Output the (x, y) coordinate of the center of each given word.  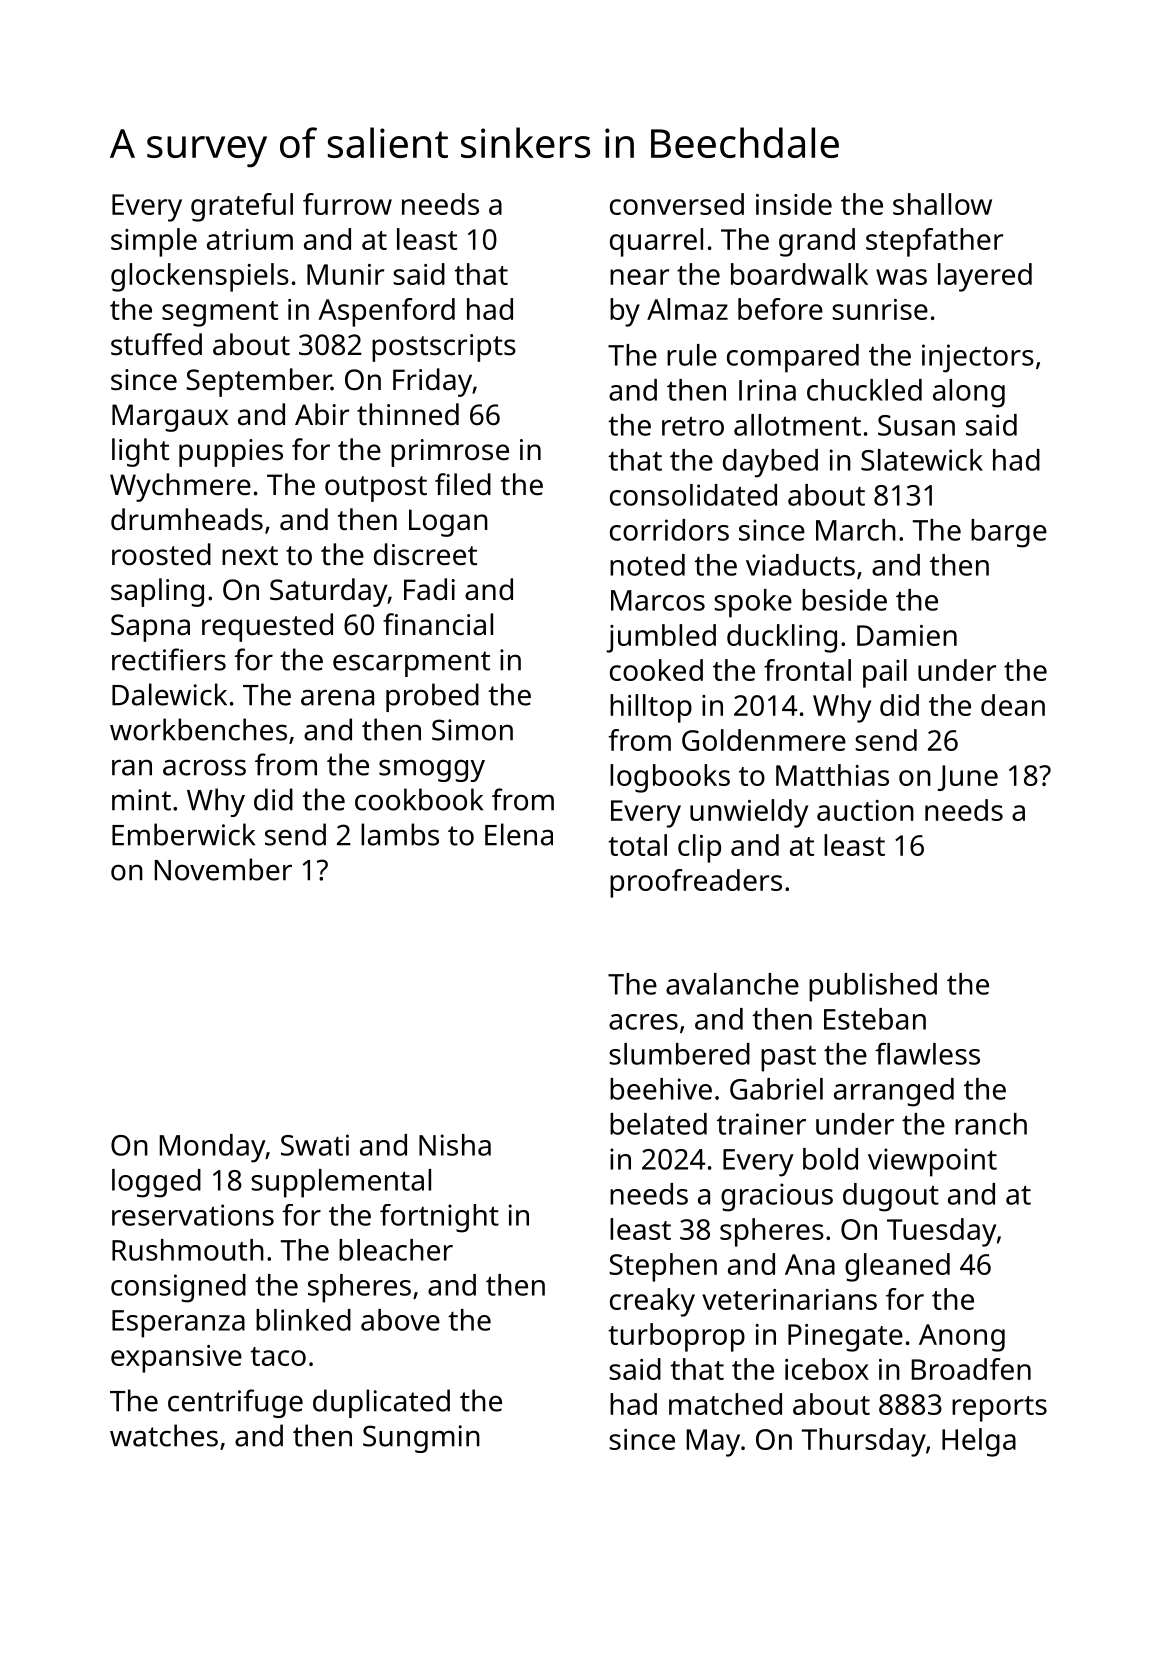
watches (164, 1435)
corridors (669, 530)
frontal (807, 670)
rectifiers (169, 659)
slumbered (679, 1054)
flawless (927, 1053)
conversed (677, 204)
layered (985, 277)
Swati (315, 1145)
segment (220, 314)
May (713, 1443)
